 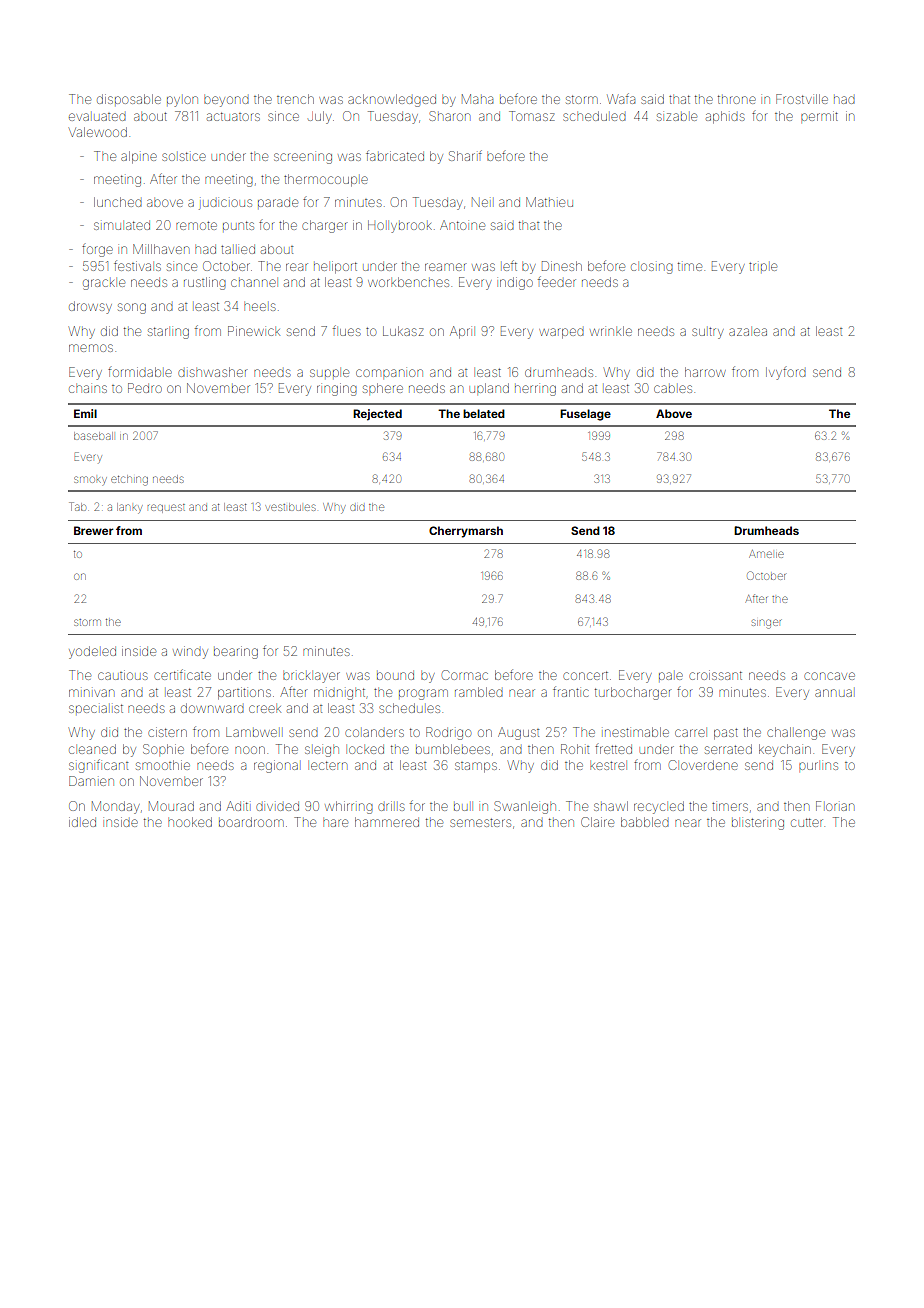 What do you see at coordinates (786, 373) in the screenshot?
I see `Ivyford` at bounding box center [786, 373].
